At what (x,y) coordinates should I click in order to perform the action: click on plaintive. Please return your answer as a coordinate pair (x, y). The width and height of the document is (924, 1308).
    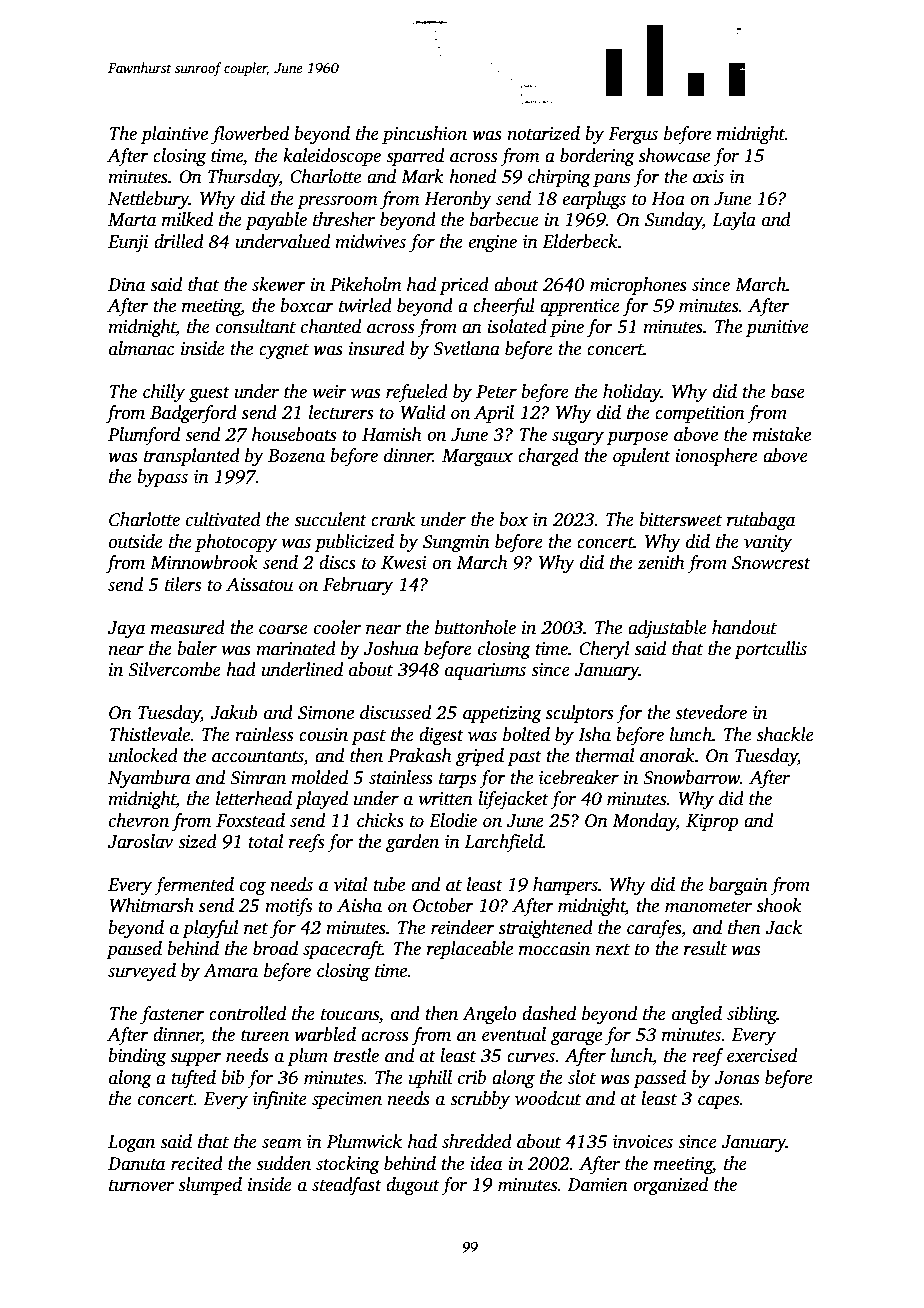
    Looking at the image, I should click on (174, 135).
